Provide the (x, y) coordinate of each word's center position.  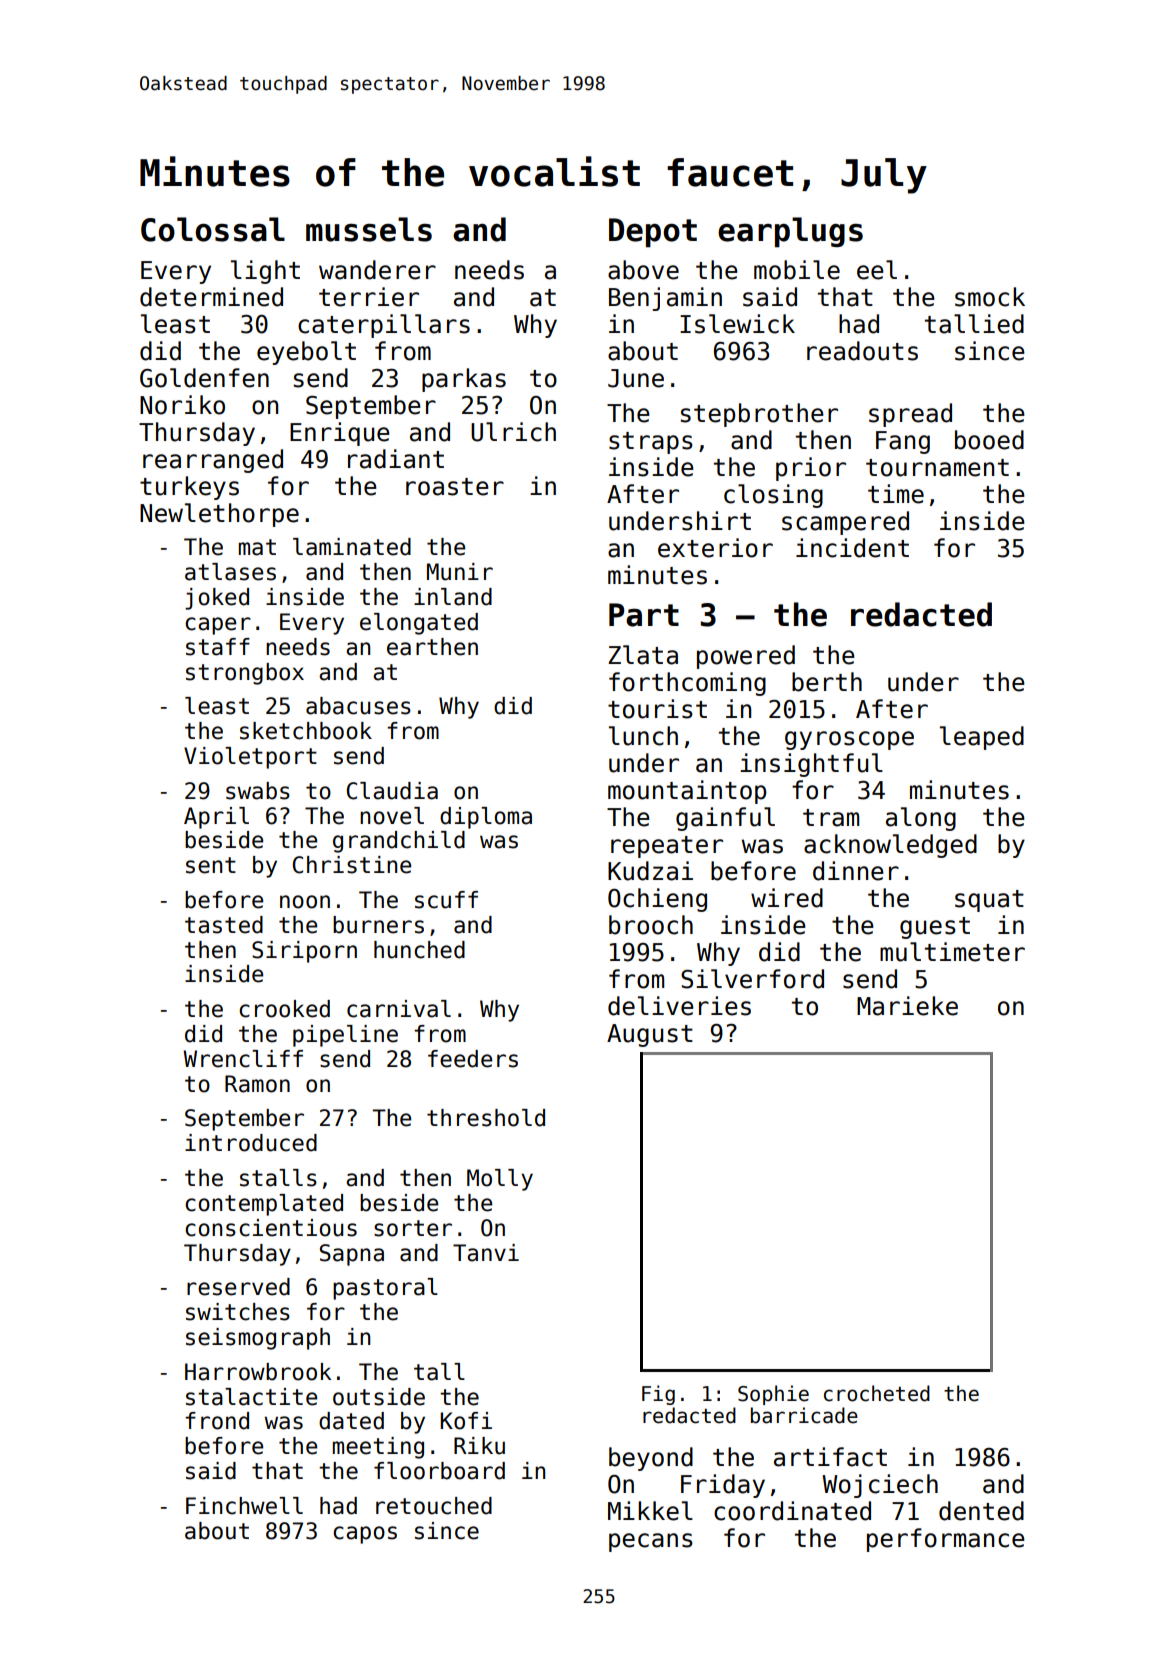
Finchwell (244, 1506)
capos (365, 1535)
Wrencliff (243, 1059)
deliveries (679, 1006)
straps (651, 443)
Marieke (907, 1006)
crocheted (877, 1393)
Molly (500, 1180)
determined (211, 297)
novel (392, 816)
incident (852, 548)
